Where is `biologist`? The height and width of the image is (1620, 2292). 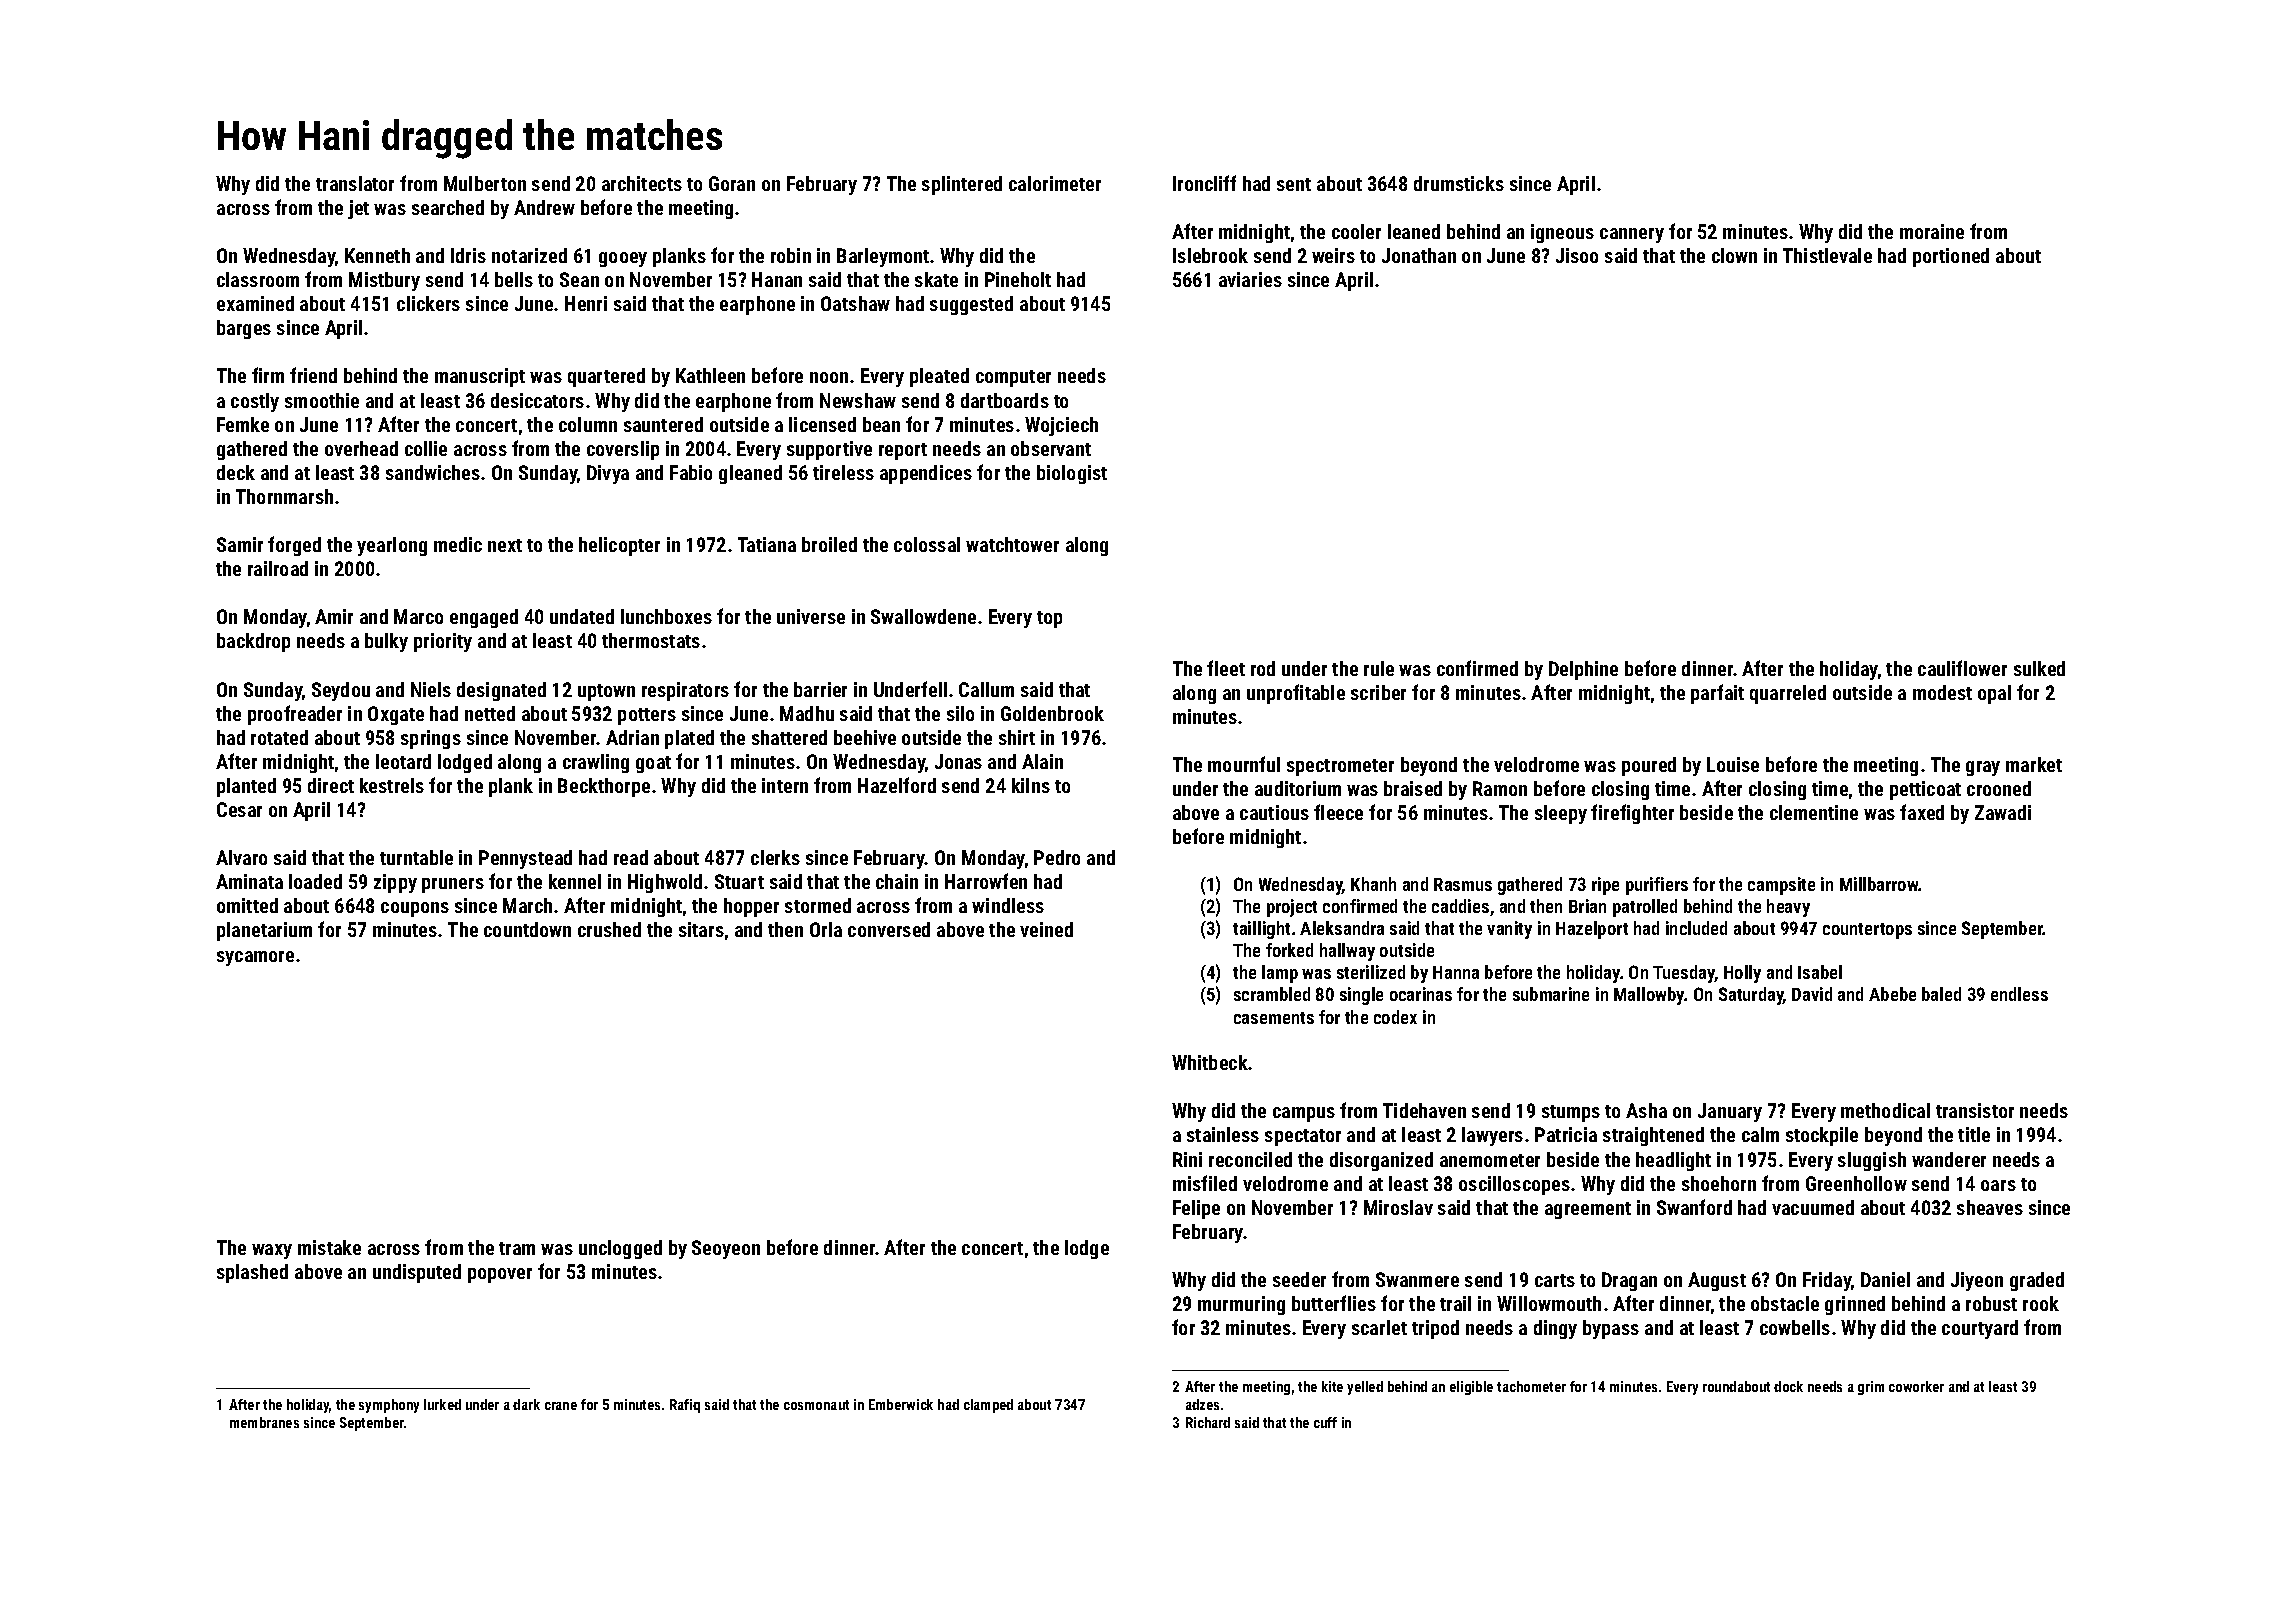 biologist is located at coordinates (1072, 474).
